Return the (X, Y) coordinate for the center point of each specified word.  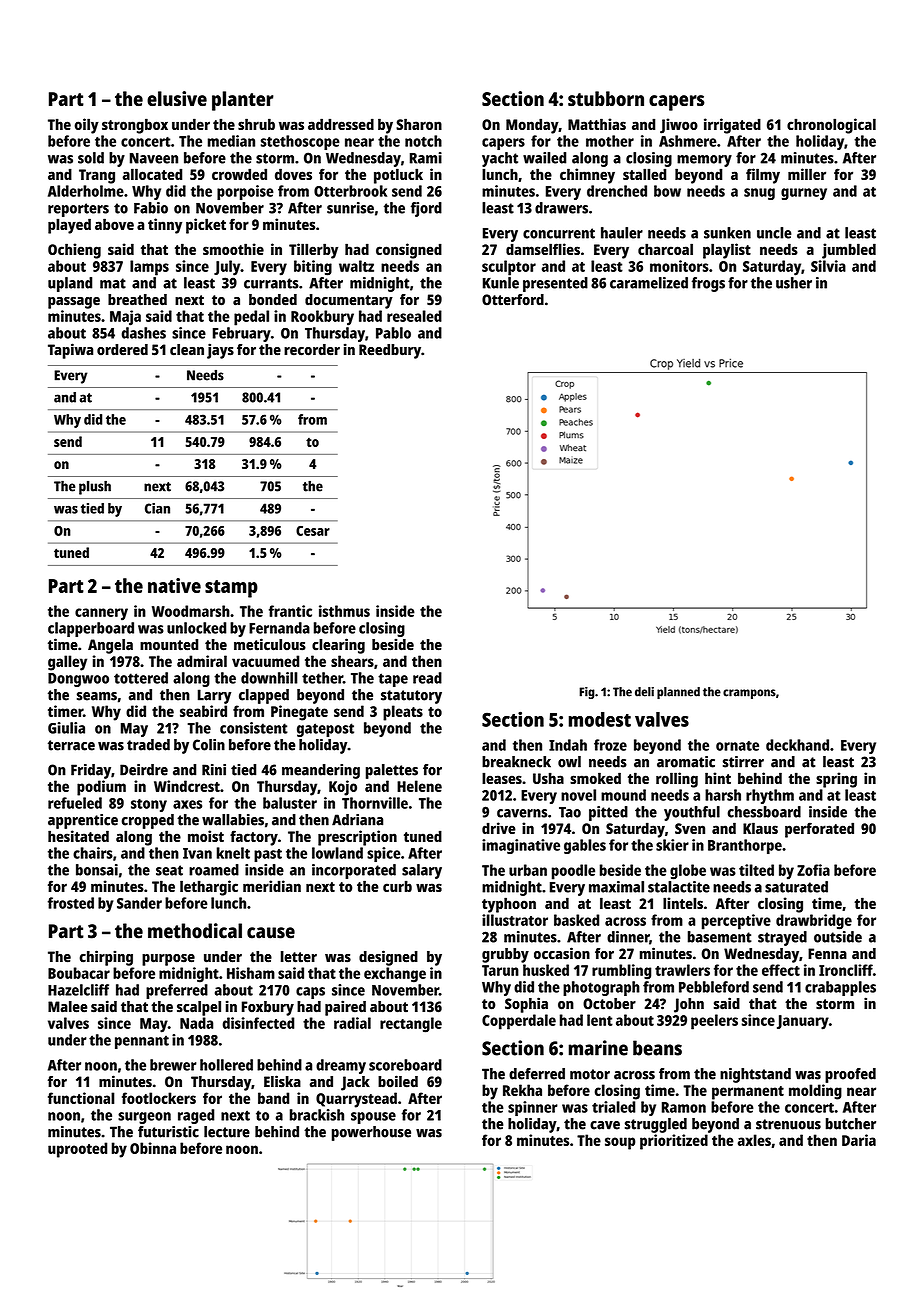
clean (187, 350)
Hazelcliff (78, 990)
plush (95, 488)
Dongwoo (78, 680)
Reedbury (390, 351)
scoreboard (405, 1065)
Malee (68, 1007)
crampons (749, 694)
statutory (411, 697)
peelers (714, 1022)
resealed (414, 316)
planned (678, 693)
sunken (727, 233)
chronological (831, 126)
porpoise (245, 192)
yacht (500, 159)
